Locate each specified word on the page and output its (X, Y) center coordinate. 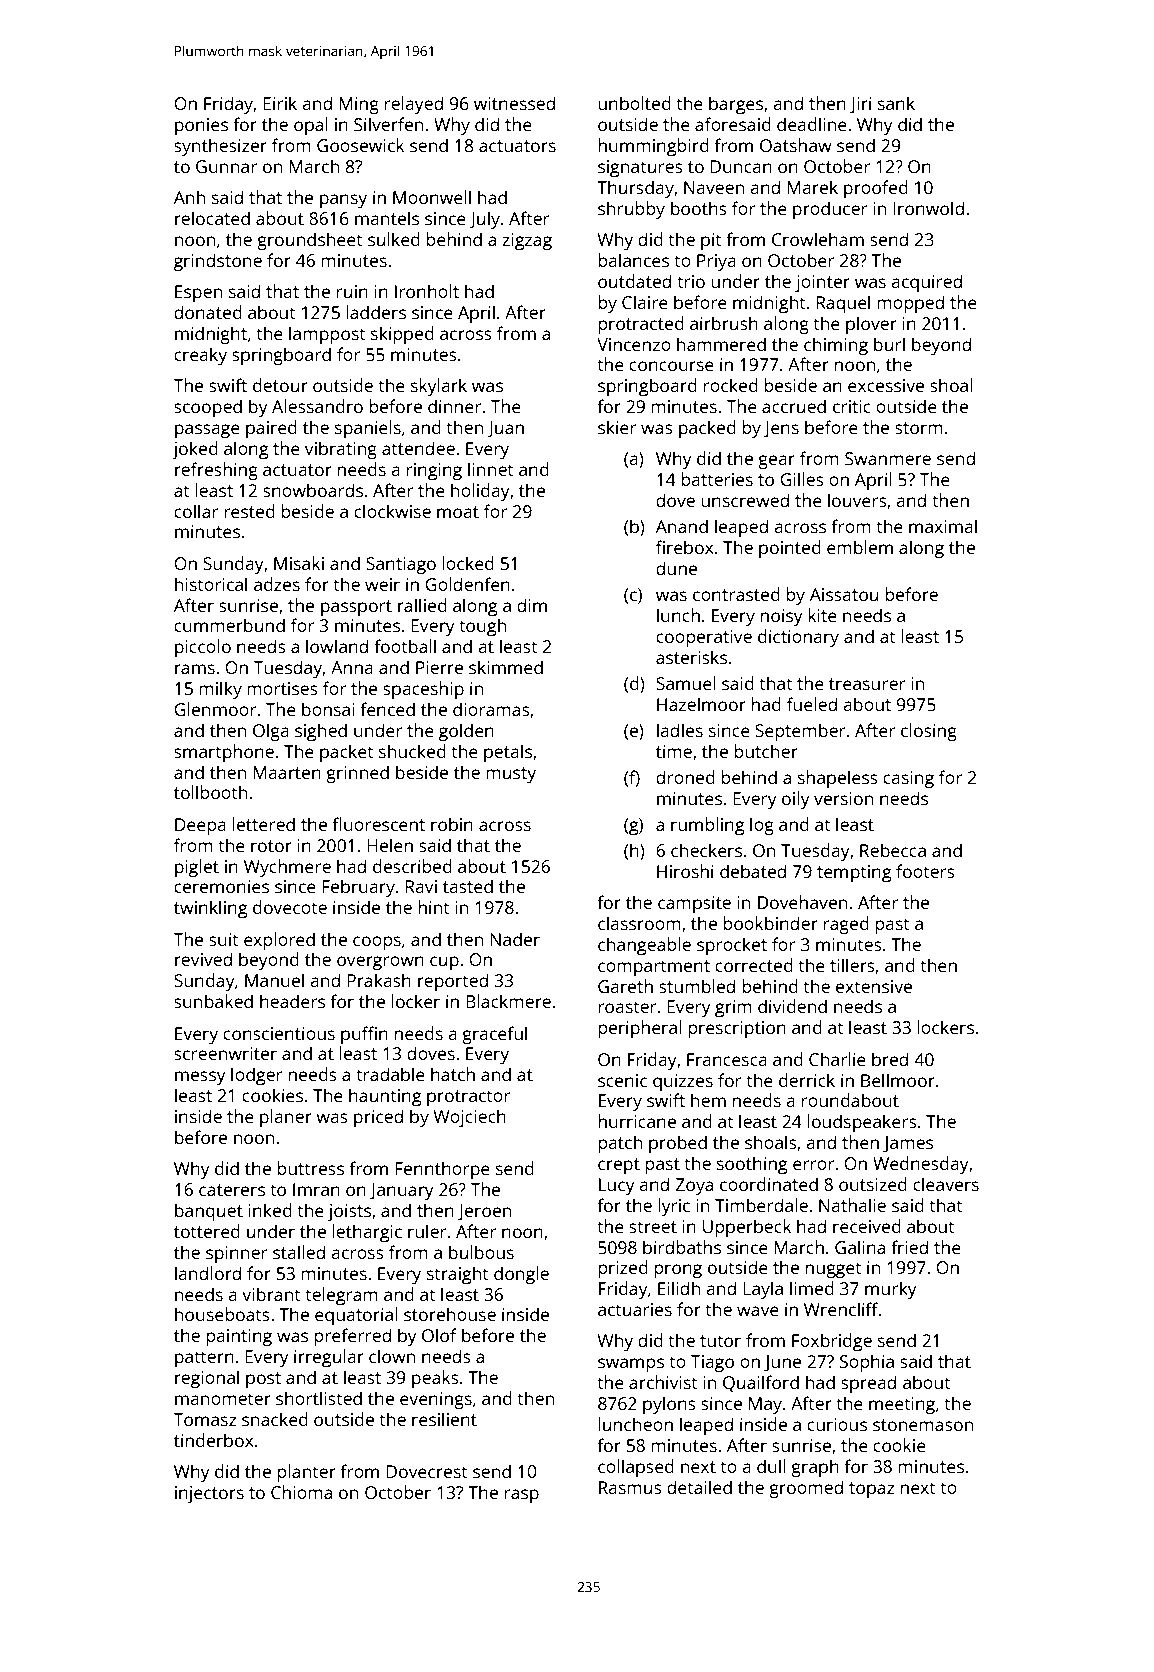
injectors (209, 1494)
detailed (699, 1487)
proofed (876, 189)
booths (699, 208)
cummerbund (229, 625)
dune (676, 568)
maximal (943, 526)
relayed (414, 105)
